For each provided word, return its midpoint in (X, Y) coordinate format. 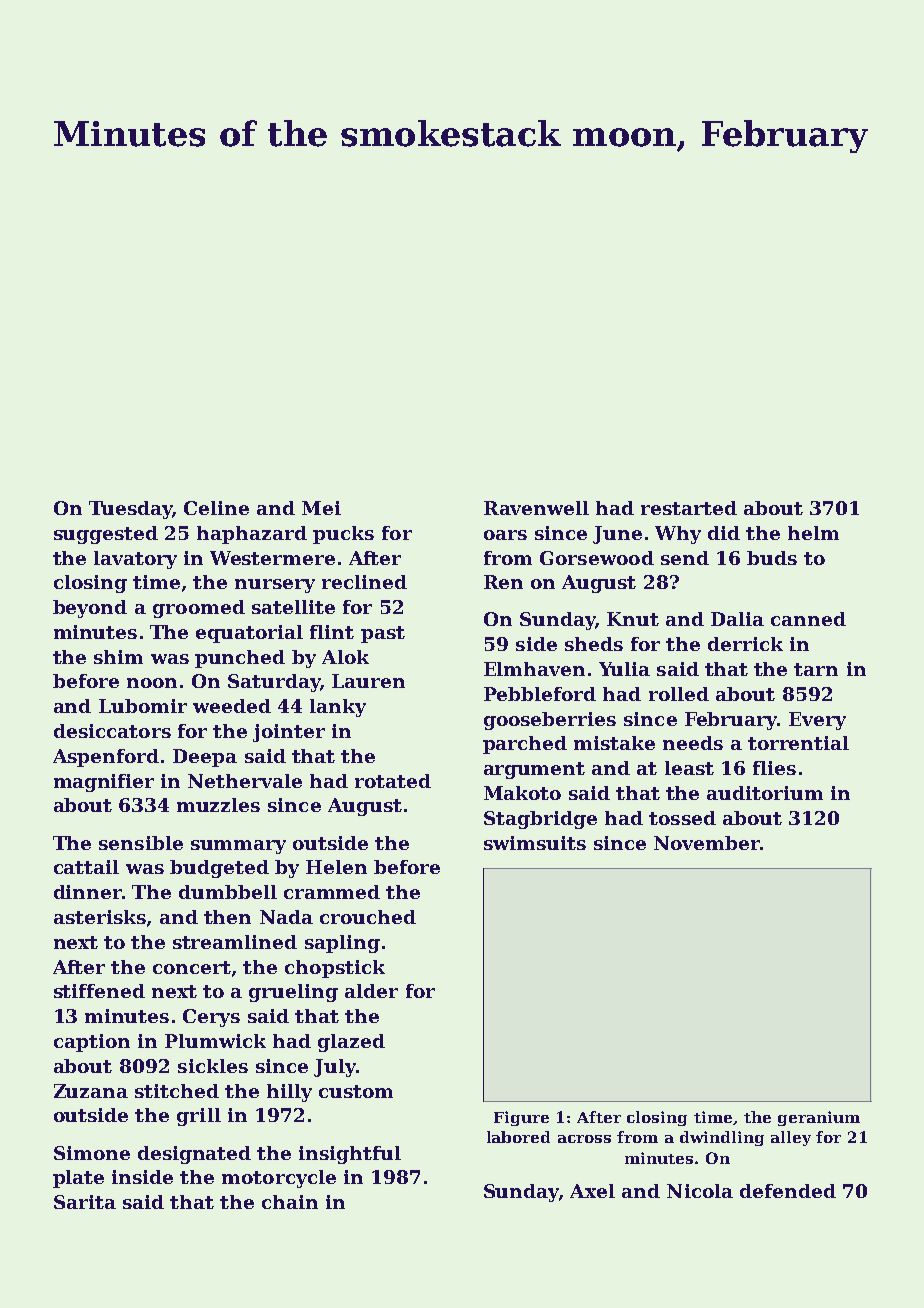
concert (192, 967)
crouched (368, 917)
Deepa (205, 758)
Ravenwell (536, 508)
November (707, 843)
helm (813, 533)
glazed (351, 1043)
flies (774, 768)
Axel (592, 1191)
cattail (86, 867)
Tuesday (130, 510)
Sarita (85, 1202)
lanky (338, 708)
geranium (819, 1118)
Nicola (700, 1191)
